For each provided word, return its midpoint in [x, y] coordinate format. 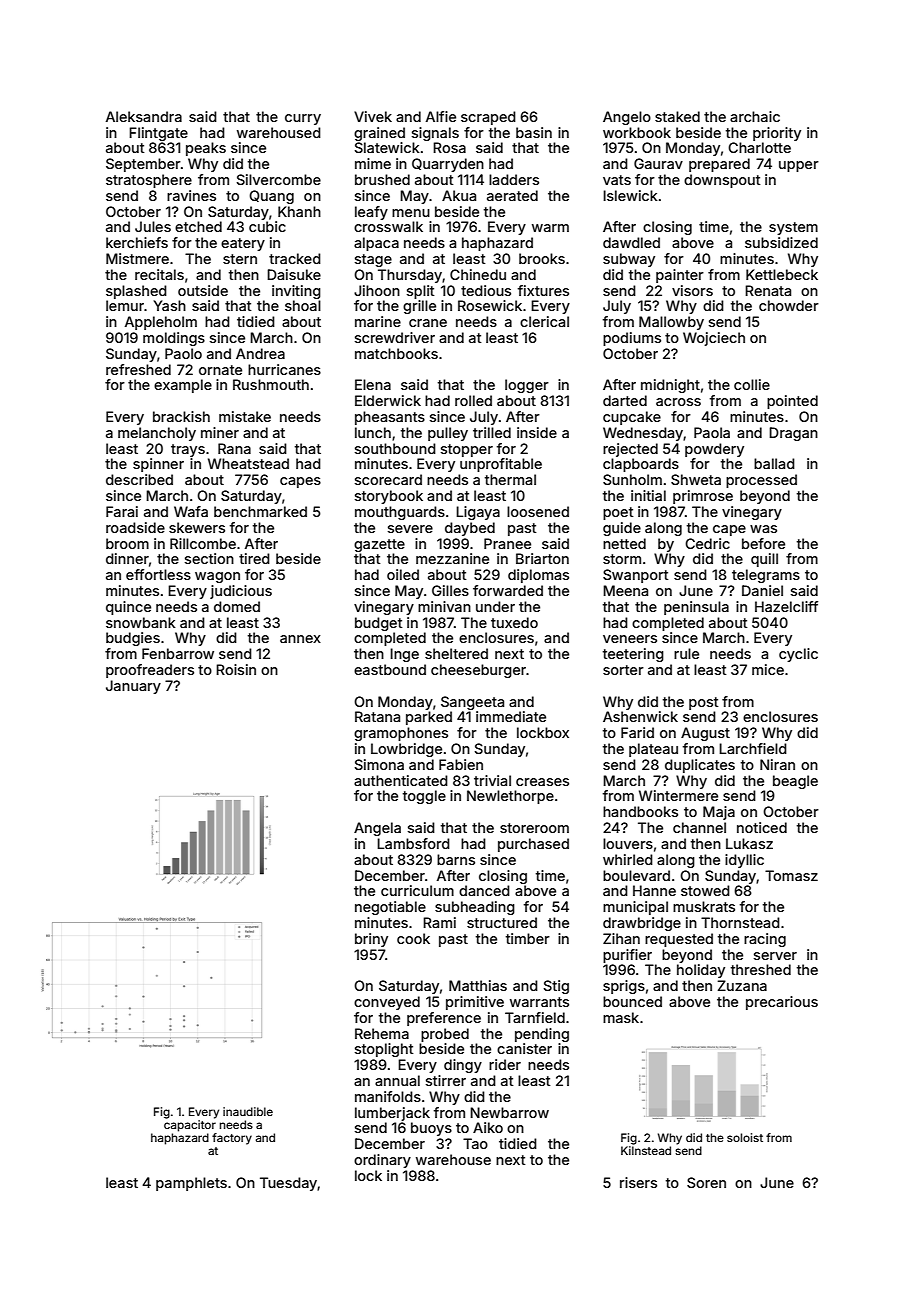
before [763, 543]
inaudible [248, 1111]
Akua [459, 195]
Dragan [793, 434]
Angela [377, 829]
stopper [467, 450]
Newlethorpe [510, 797]
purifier [627, 956]
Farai [122, 511]
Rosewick [490, 305]
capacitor [190, 1126]
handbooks [640, 811]
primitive [475, 1003]
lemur [125, 305]
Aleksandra [144, 116]
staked [677, 116]
